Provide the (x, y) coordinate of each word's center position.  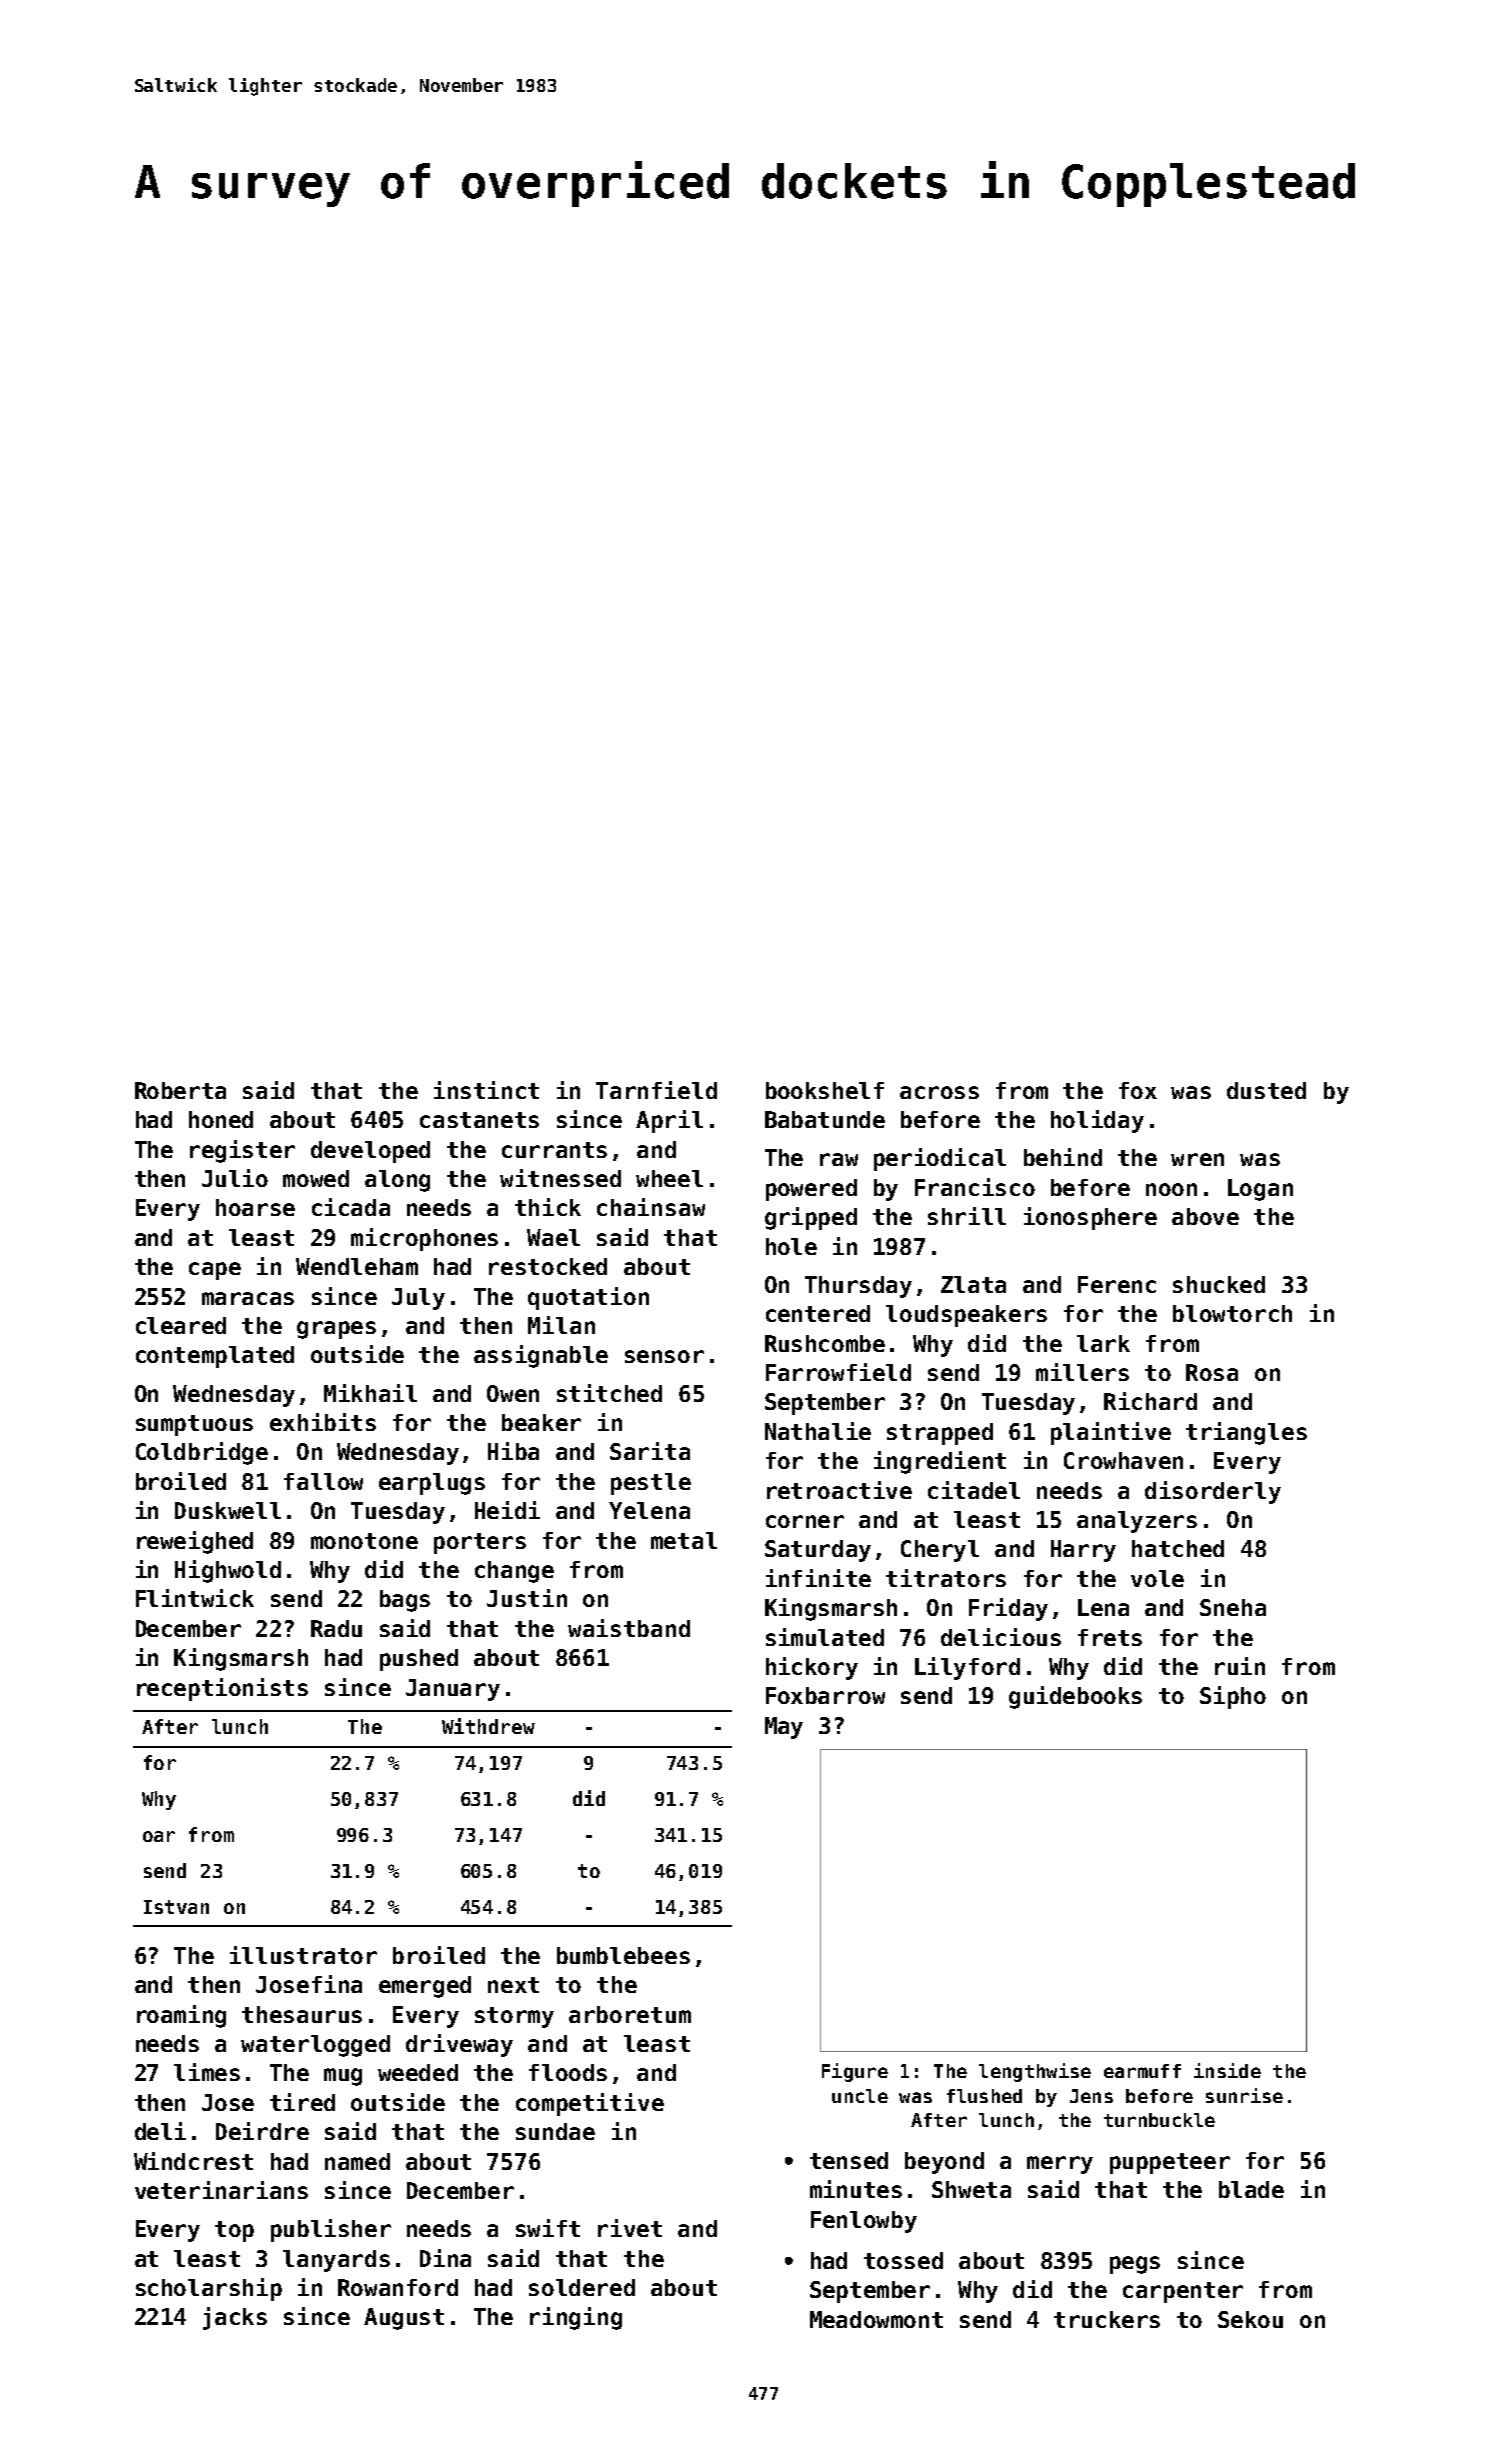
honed (221, 1119)
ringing (576, 2318)
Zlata (973, 1284)
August (404, 2319)
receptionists (222, 1689)
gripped (811, 1218)
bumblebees (623, 1955)
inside (1227, 2070)
